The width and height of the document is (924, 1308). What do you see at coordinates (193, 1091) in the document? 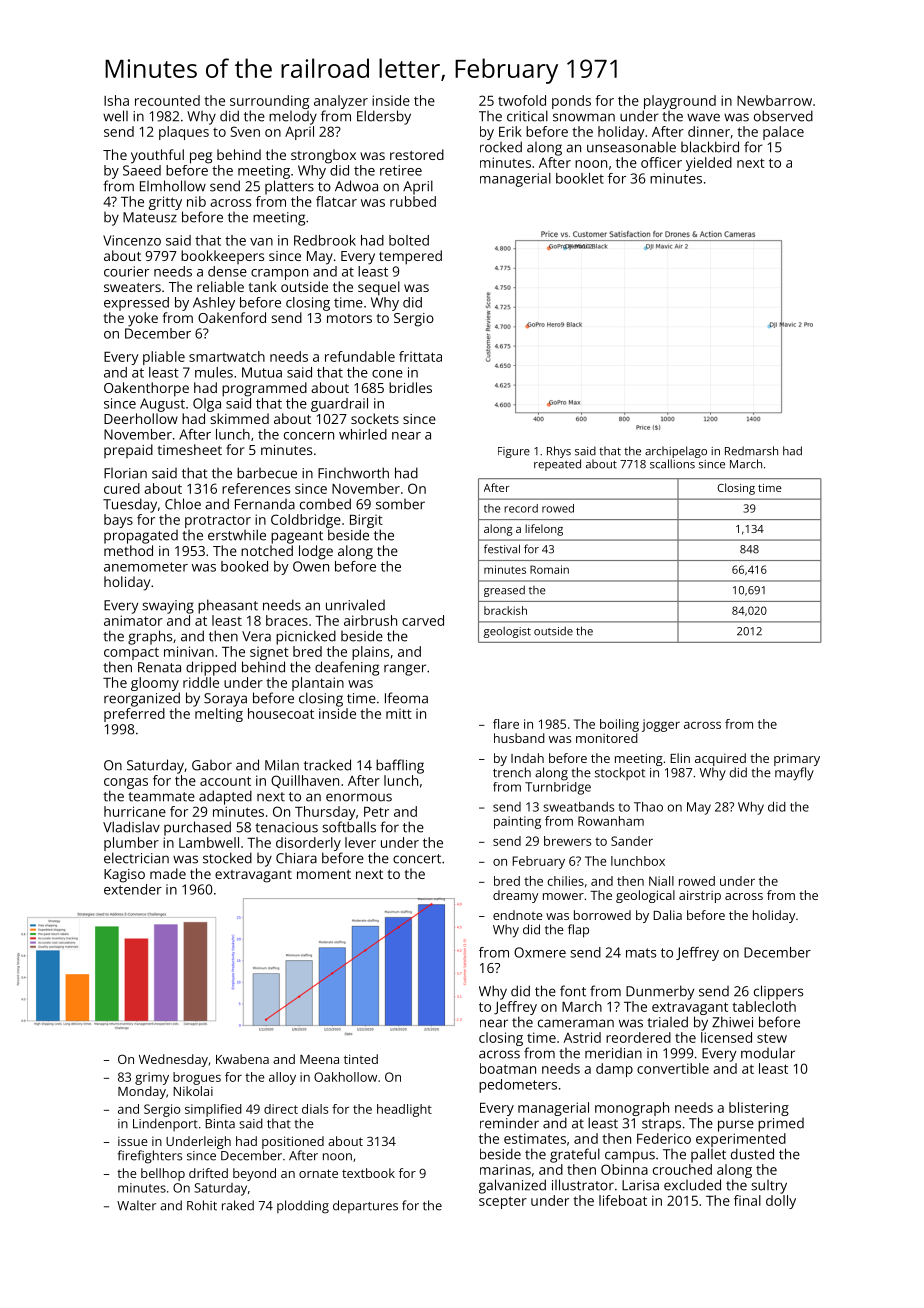
I see `Nikolai` at bounding box center [193, 1091].
